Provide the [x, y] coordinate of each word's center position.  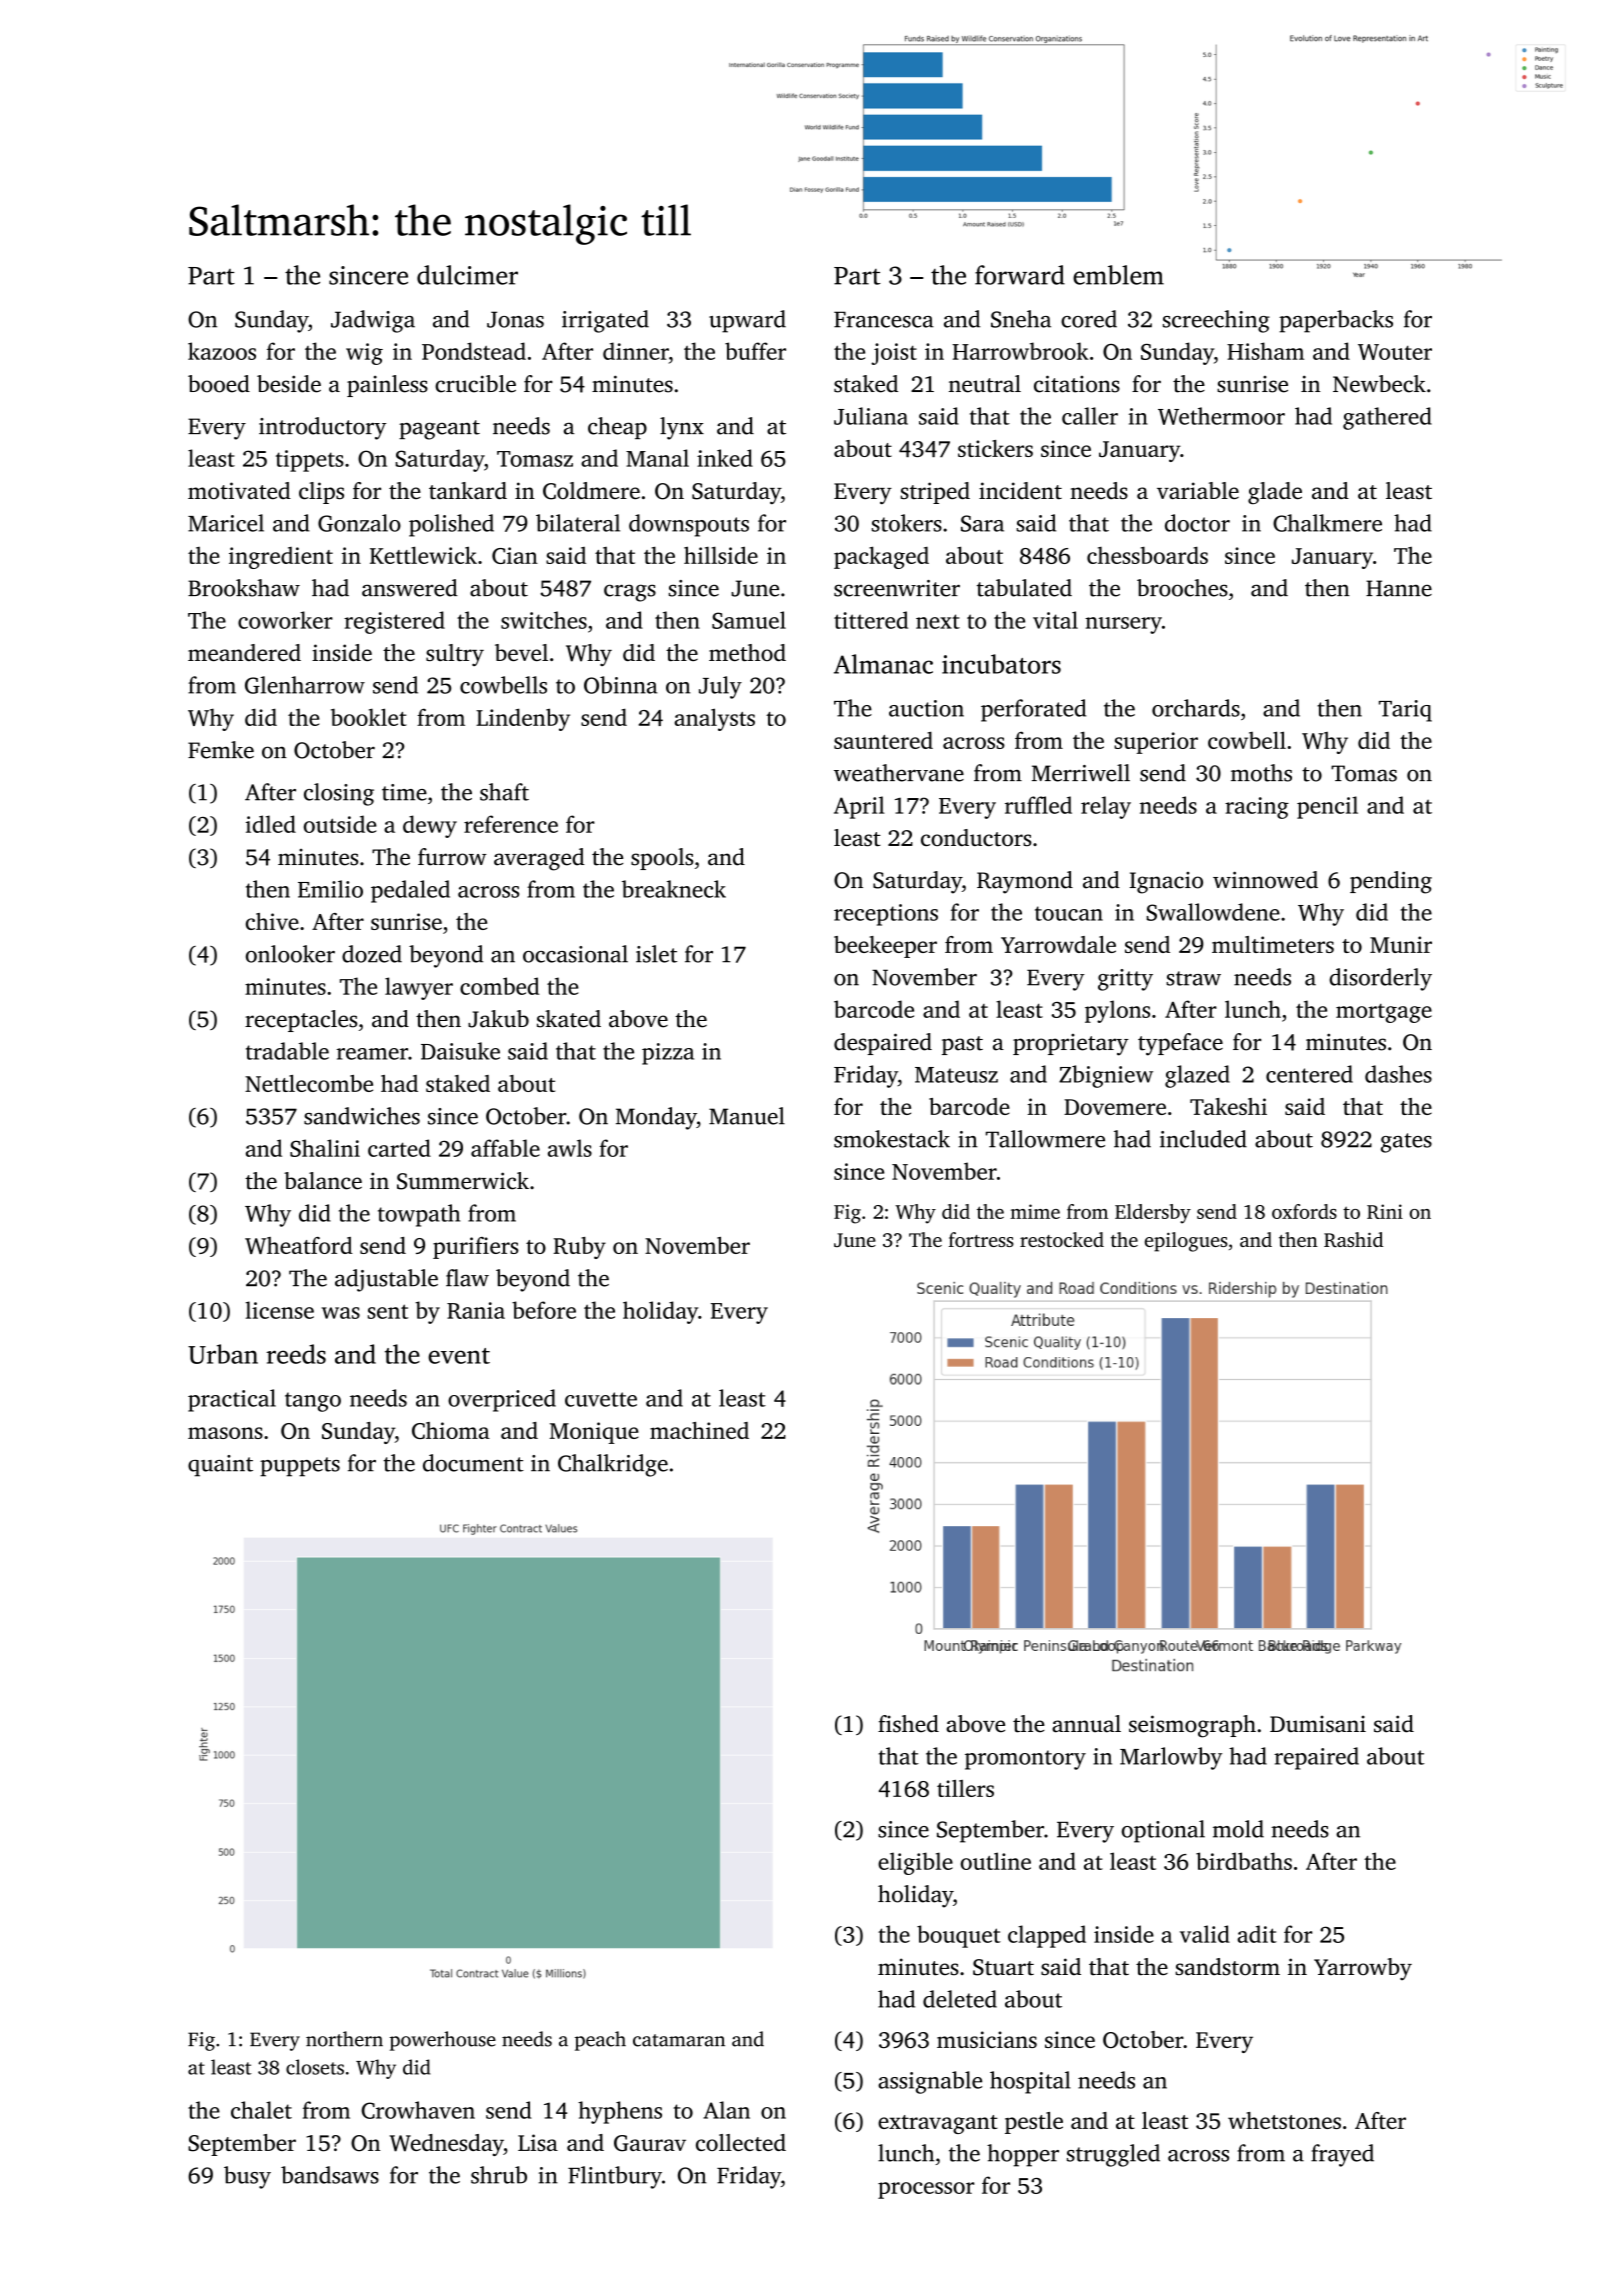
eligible [915, 1863]
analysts [714, 719]
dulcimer [467, 275]
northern [344, 2039]
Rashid [1353, 1239]
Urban [223, 1354]
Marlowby [1171, 1758]
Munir [1401, 944]
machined [699, 1430]
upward [747, 321]
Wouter [1395, 352]
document [473, 1463]
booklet [369, 717]
